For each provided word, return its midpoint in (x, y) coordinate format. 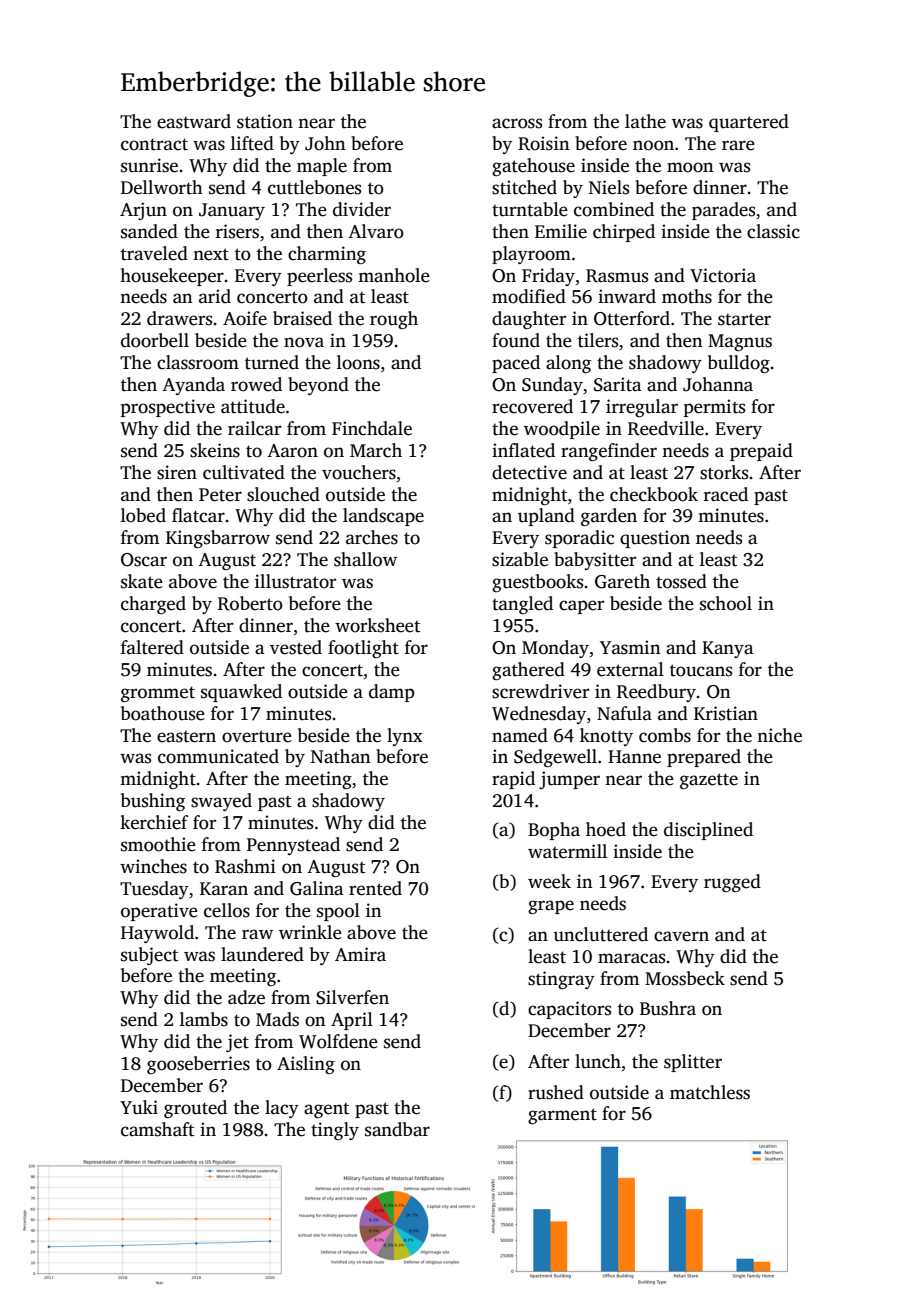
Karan (224, 889)
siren (177, 472)
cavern (681, 936)
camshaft (157, 1129)
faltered (152, 647)
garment (562, 1116)
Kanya (728, 649)
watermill (567, 851)
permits (714, 408)
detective (529, 472)
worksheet (377, 625)
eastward (194, 121)
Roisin (544, 143)
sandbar (397, 1129)
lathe (645, 121)
